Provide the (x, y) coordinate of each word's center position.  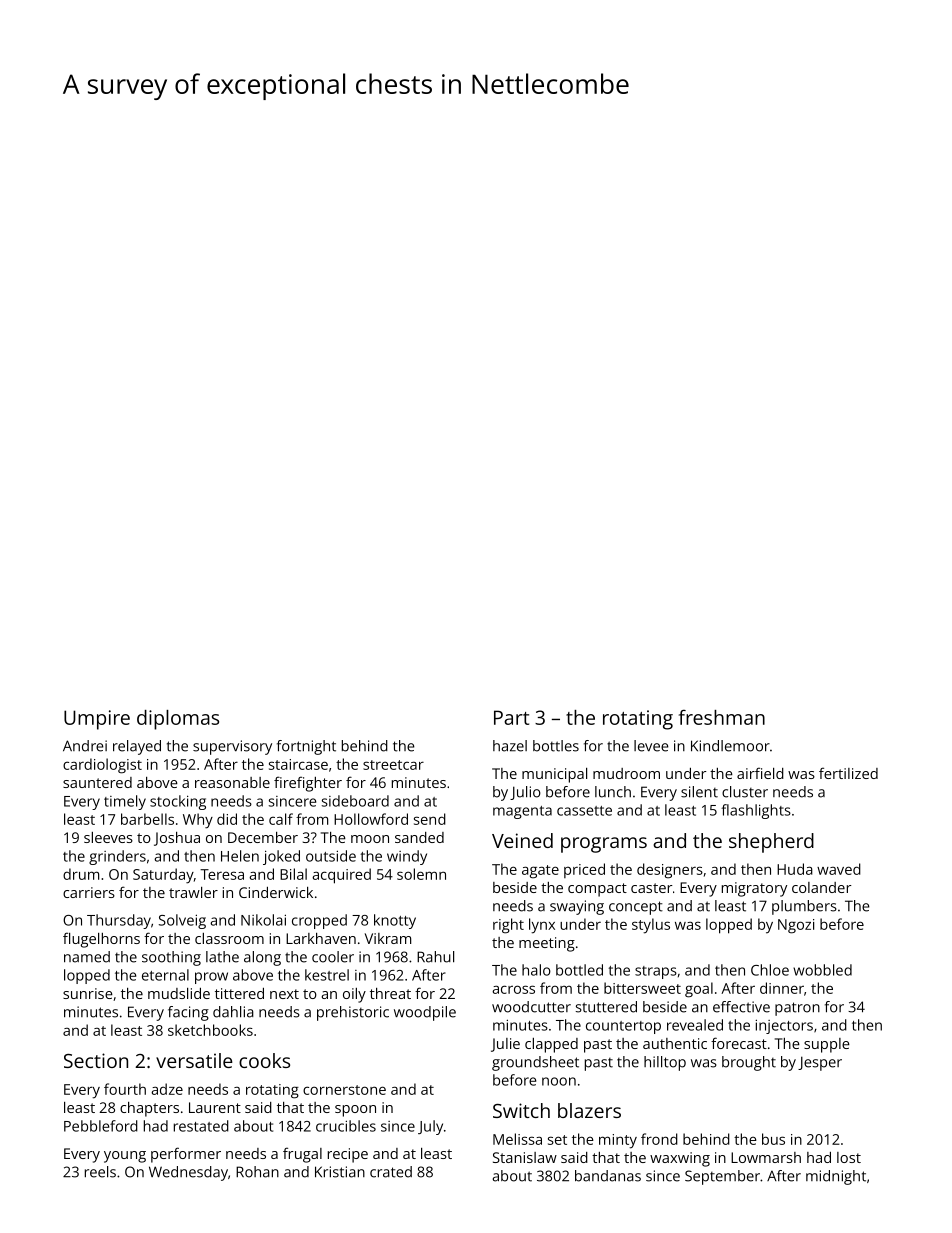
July (430, 1127)
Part (511, 717)
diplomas (178, 720)
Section (96, 1060)
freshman (722, 717)
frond (659, 1139)
